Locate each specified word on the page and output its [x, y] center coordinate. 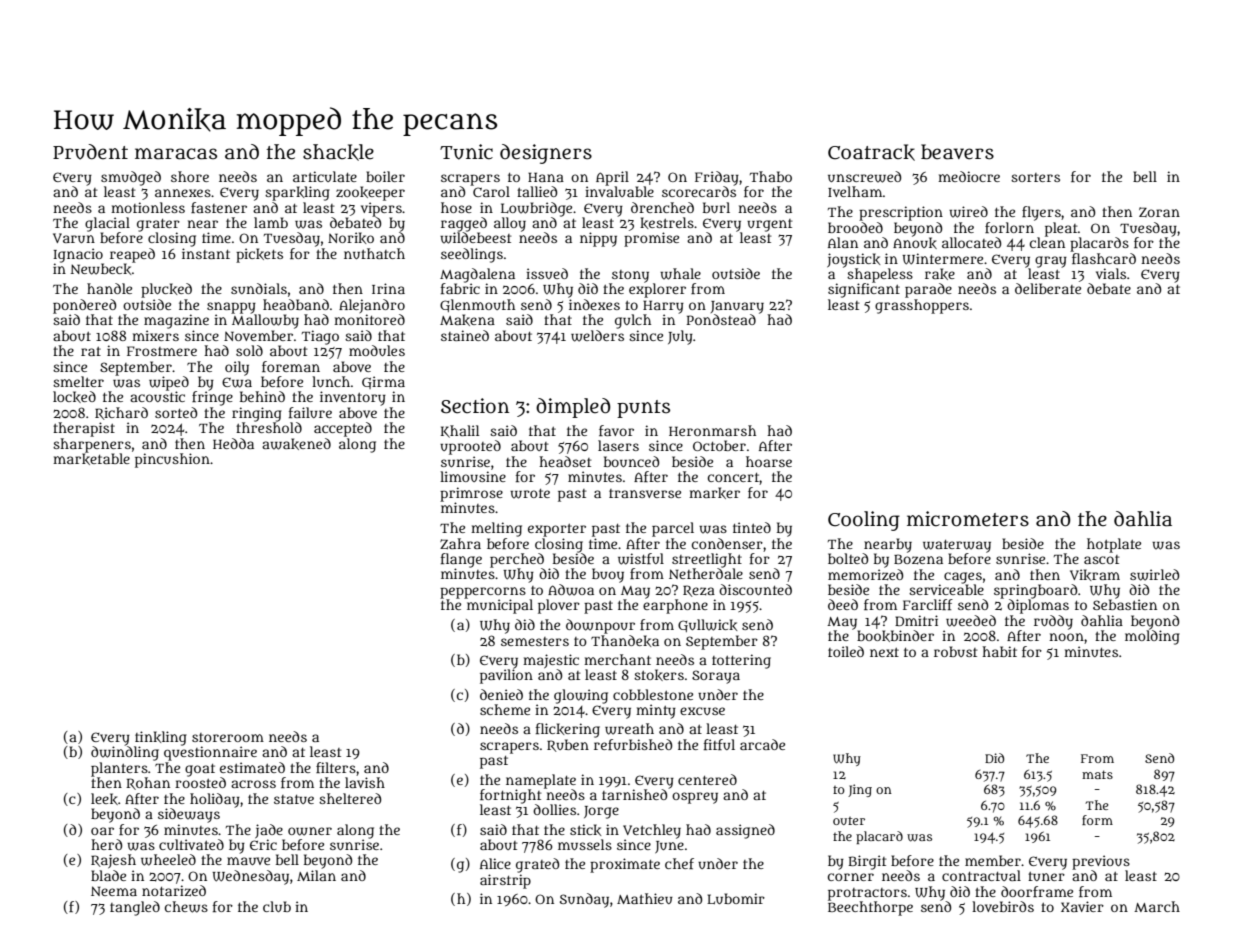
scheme [505, 709]
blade [108, 875]
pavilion [506, 676]
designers [546, 154]
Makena [467, 320]
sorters [1035, 177]
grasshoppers [922, 306]
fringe [212, 398]
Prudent [90, 152]
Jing [860, 790]
